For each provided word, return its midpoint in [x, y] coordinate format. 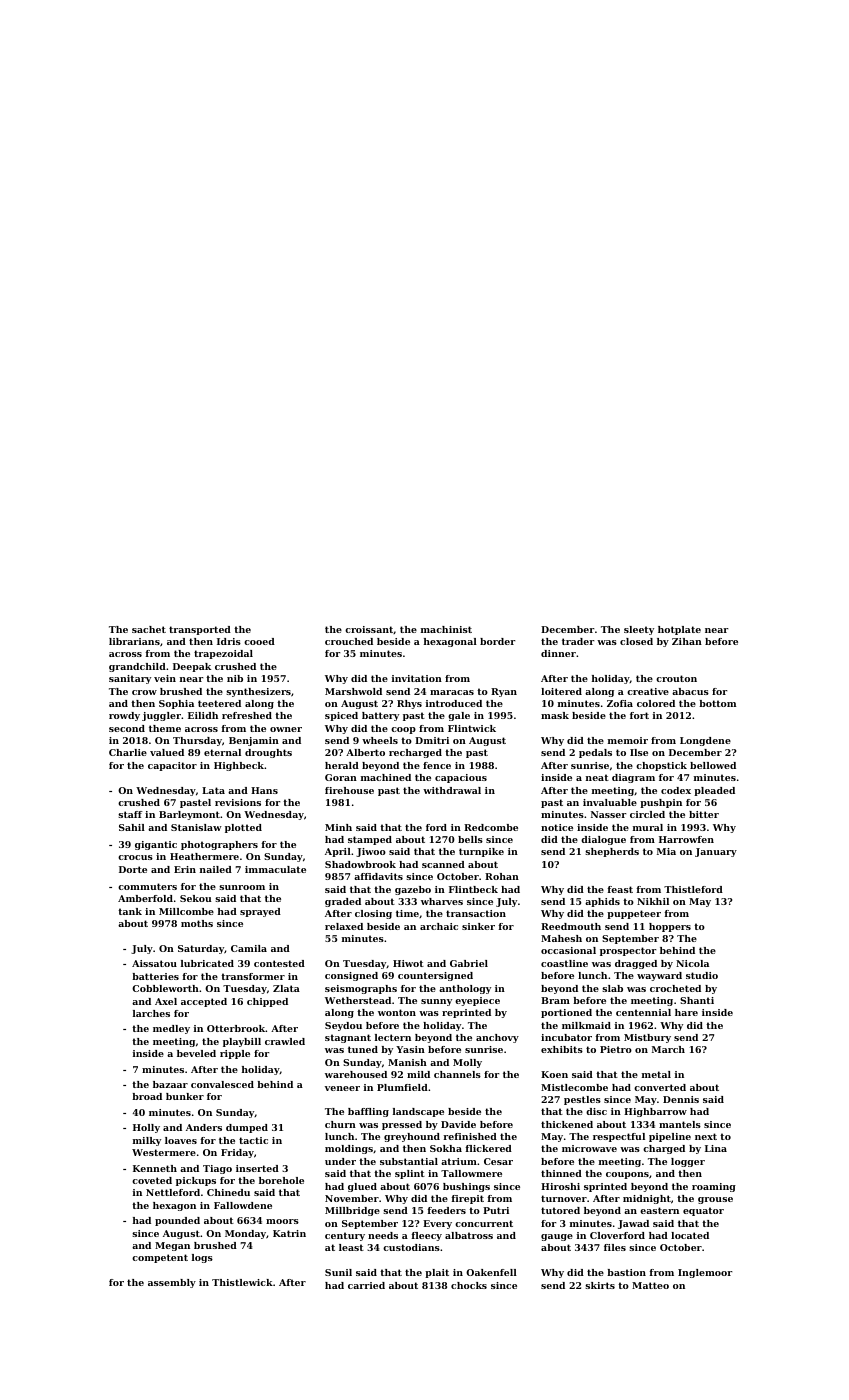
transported [200, 630]
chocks [469, 1285]
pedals [595, 753]
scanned [443, 864]
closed [636, 641]
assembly [172, 1283]
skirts [600, 1285]
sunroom [242, 887]
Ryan [504, 692]
